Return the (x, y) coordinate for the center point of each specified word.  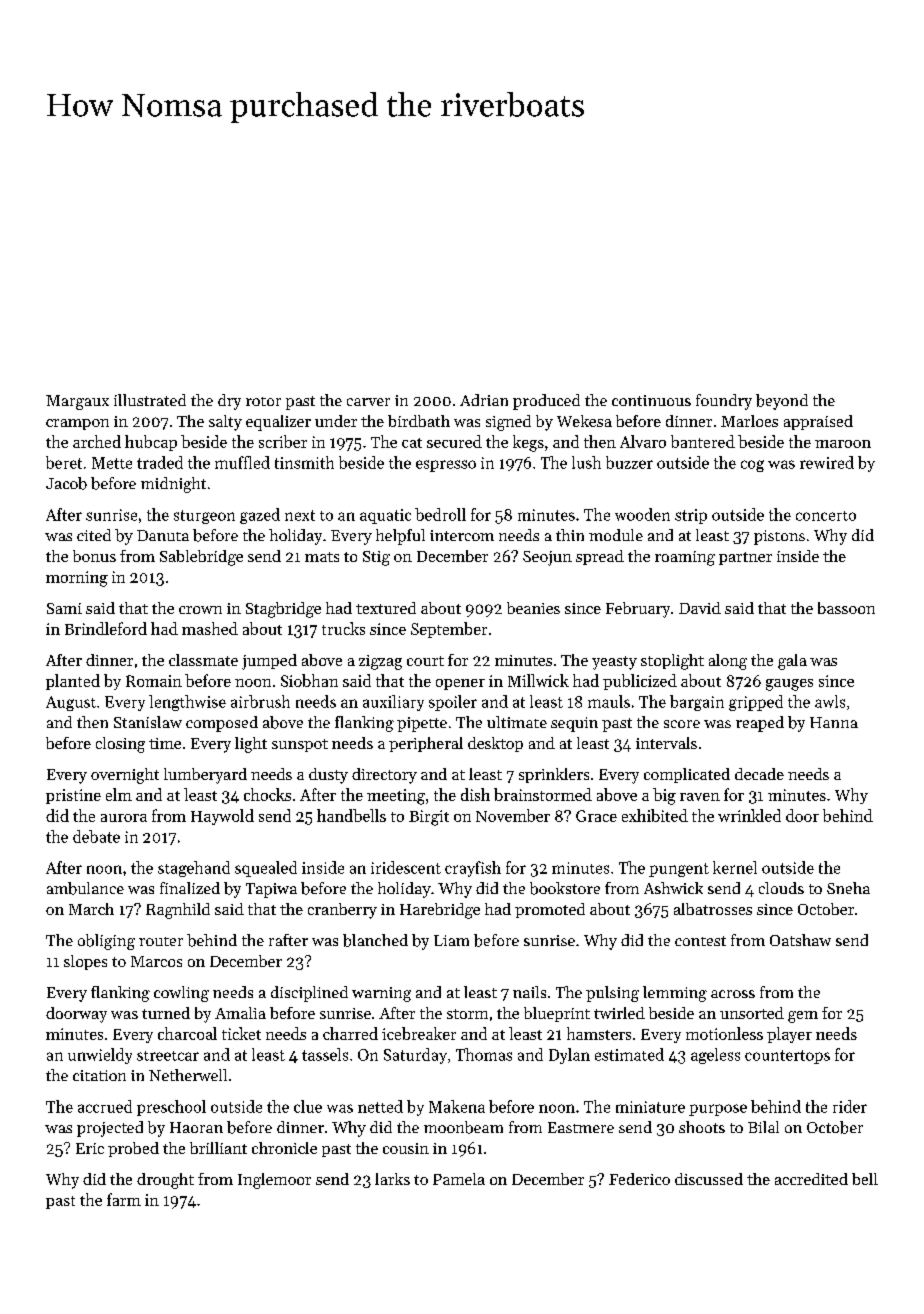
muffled (242, 462)
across (733, 994)
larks (392, 1179)
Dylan (569, 1056)
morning (77, 579)
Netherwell (188, 1075)
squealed (266, 869)
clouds (781, 888)
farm (124, 1199)
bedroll (440, 514)
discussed (709, 1179)
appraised (818, 422)
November (513, 815)
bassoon (846, 608)
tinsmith (304, 462)
